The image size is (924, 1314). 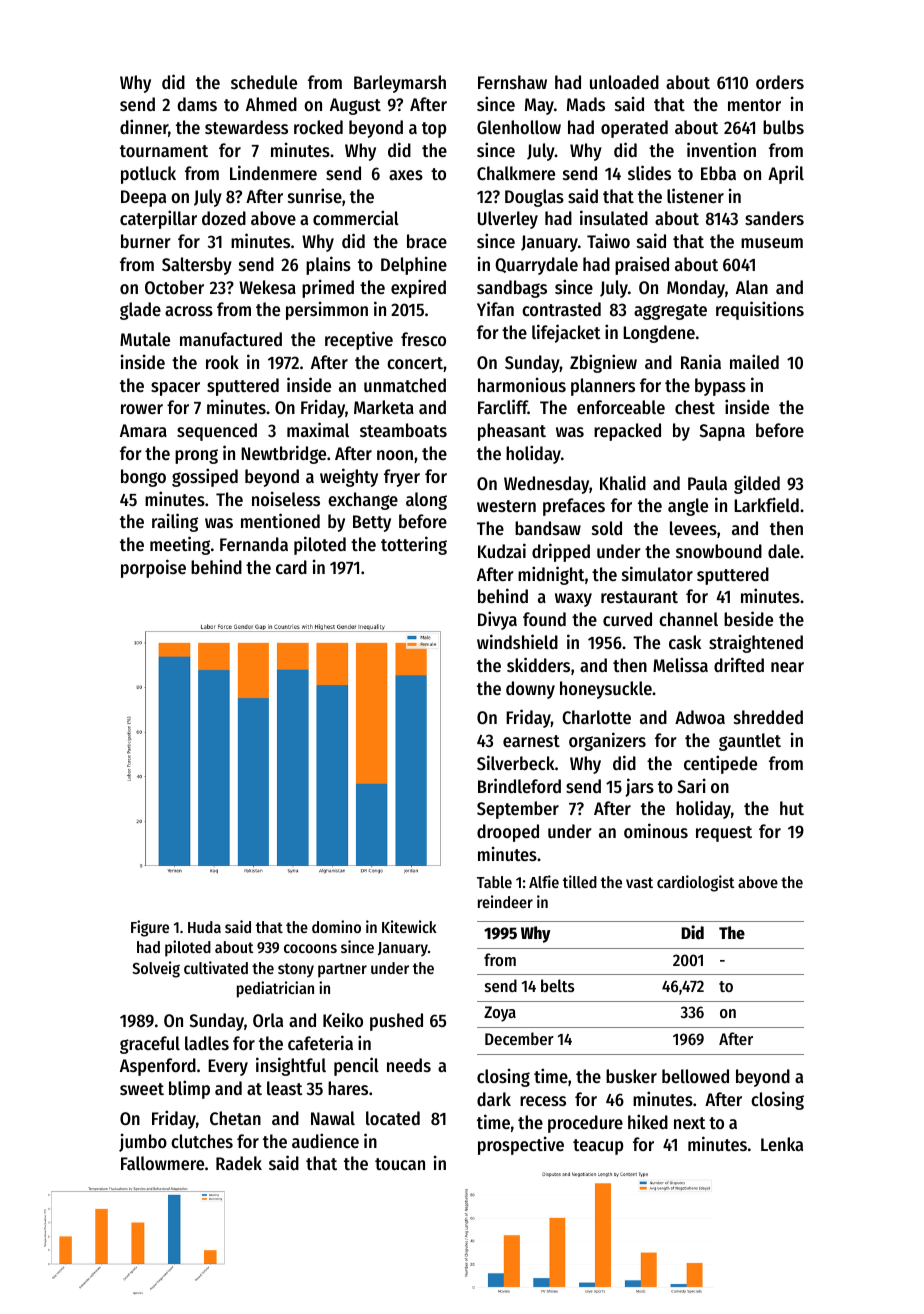 I want to click on pheasant, so click(x=512, y=432).
